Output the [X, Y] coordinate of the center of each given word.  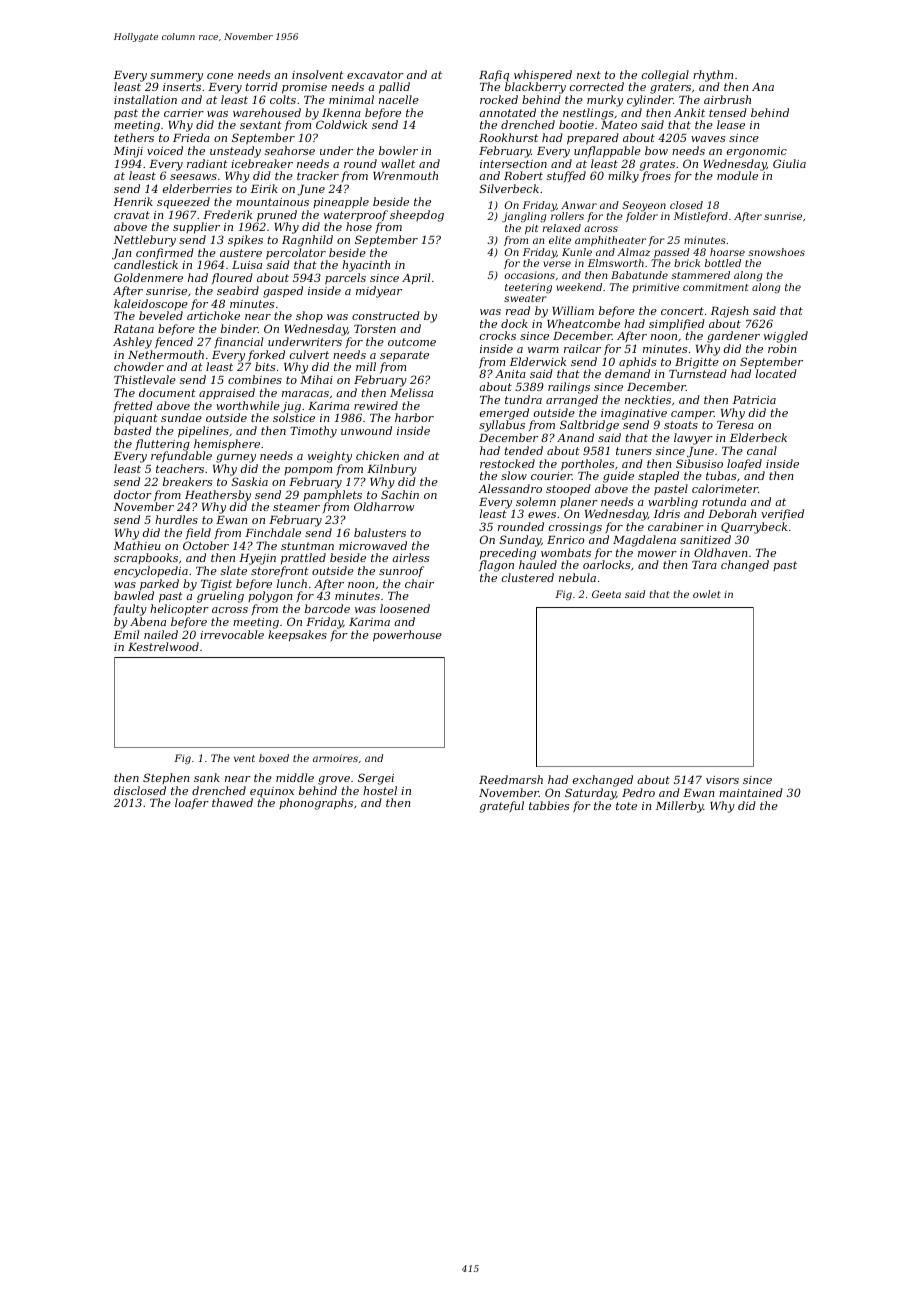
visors [722, 780]
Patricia [754, 400]
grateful [502, 807]
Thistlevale [145, 379]
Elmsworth [616, 263]
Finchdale [273, 532]
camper [692, 415]
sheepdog [417, 216]
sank [207, 777]
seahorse [290, 150]
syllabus [502, 426]
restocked [507, 463]
